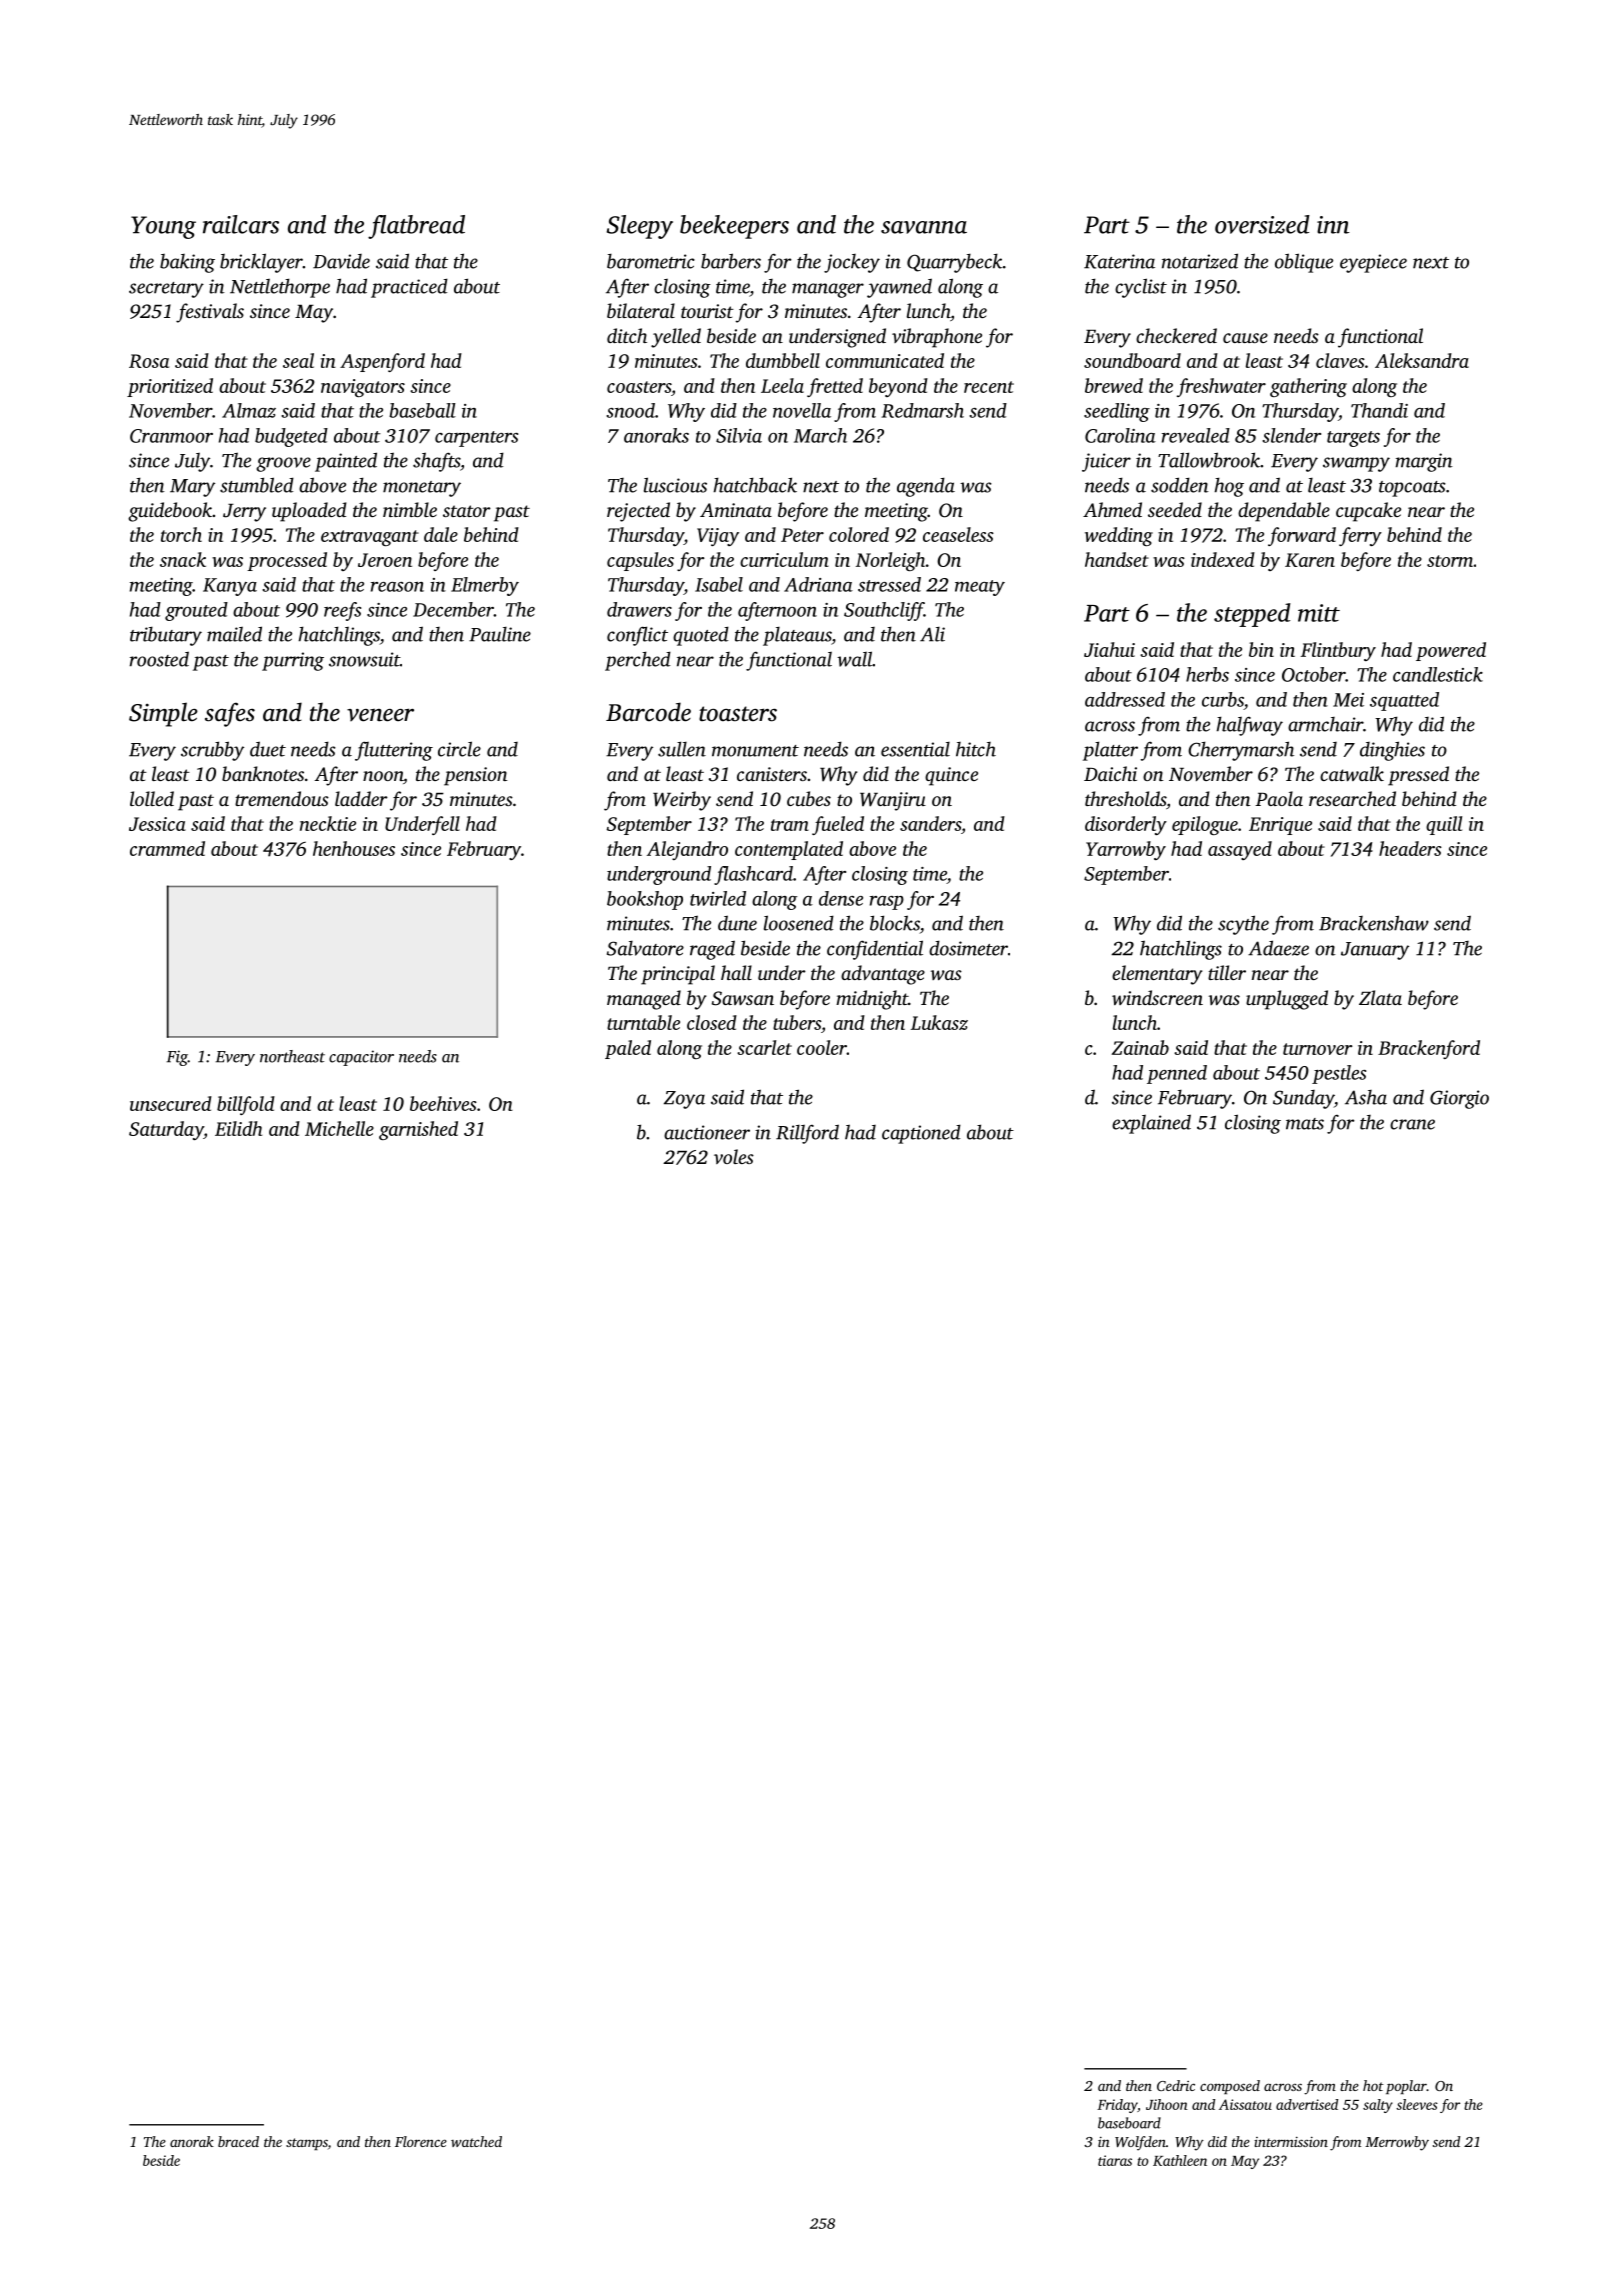  I want to click on Michelle, so click(339, 1128).
